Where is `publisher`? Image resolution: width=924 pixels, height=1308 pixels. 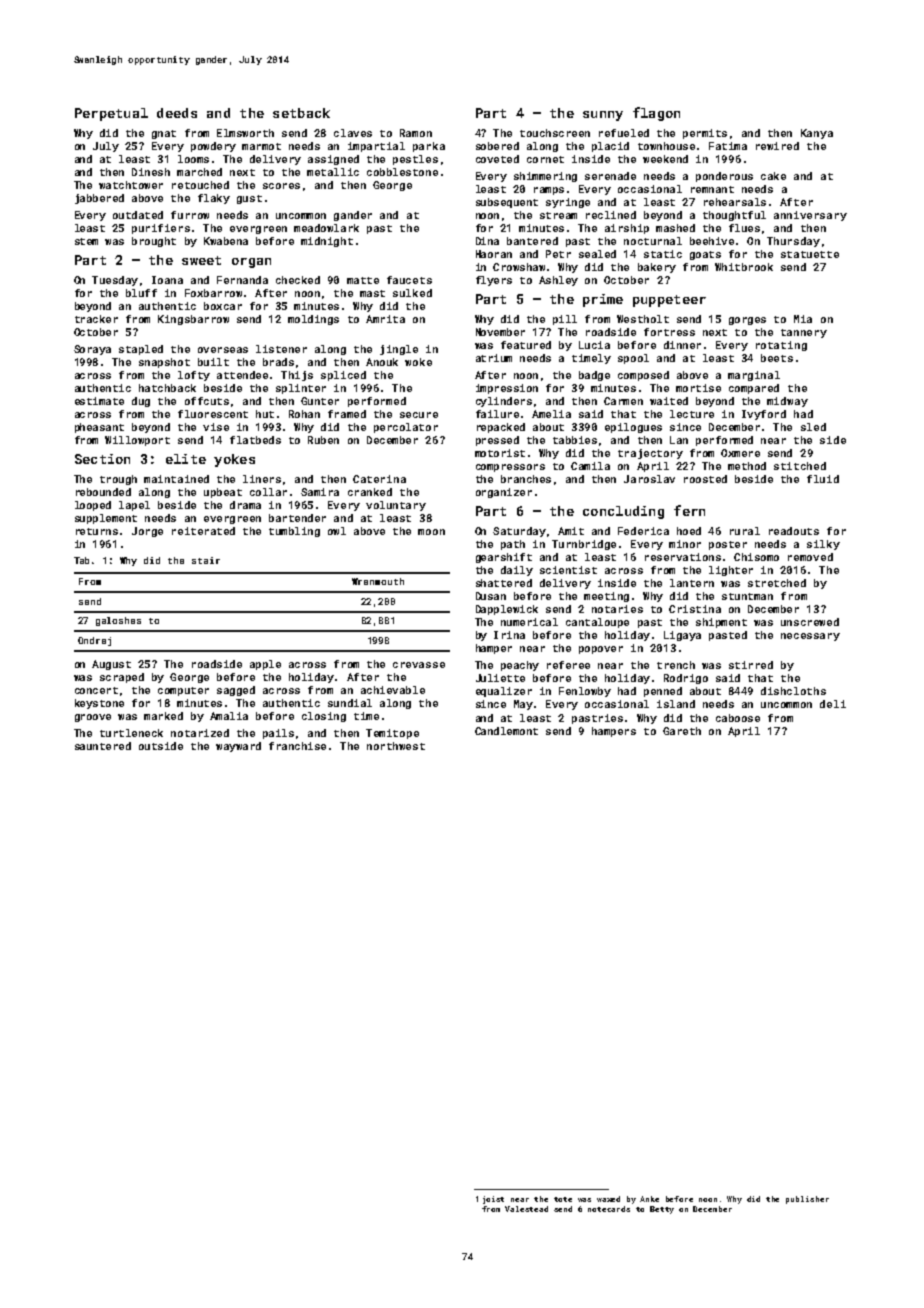 publisher is located at coordinates (807, 1200).
